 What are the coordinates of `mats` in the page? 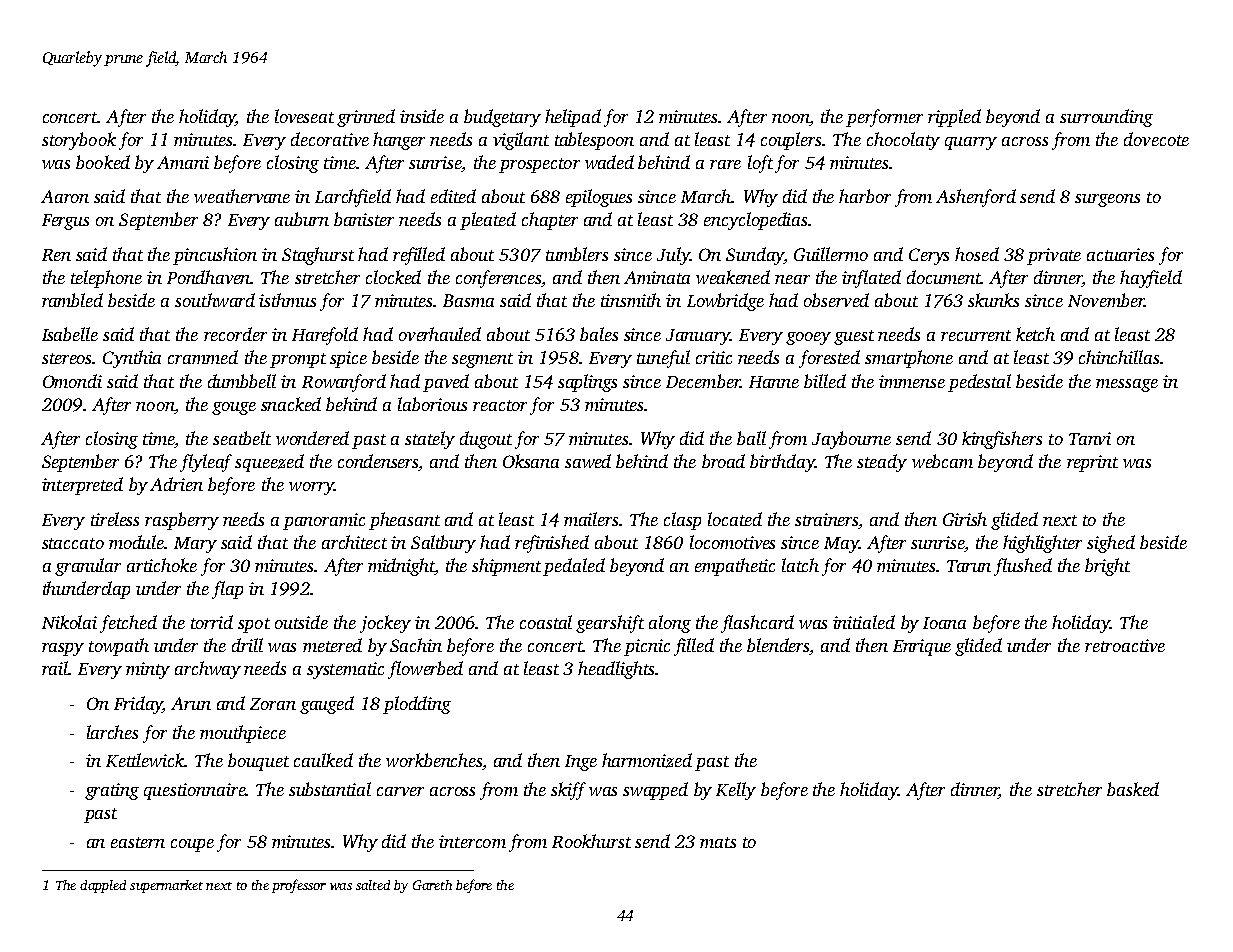 It's located at (718, 842).
